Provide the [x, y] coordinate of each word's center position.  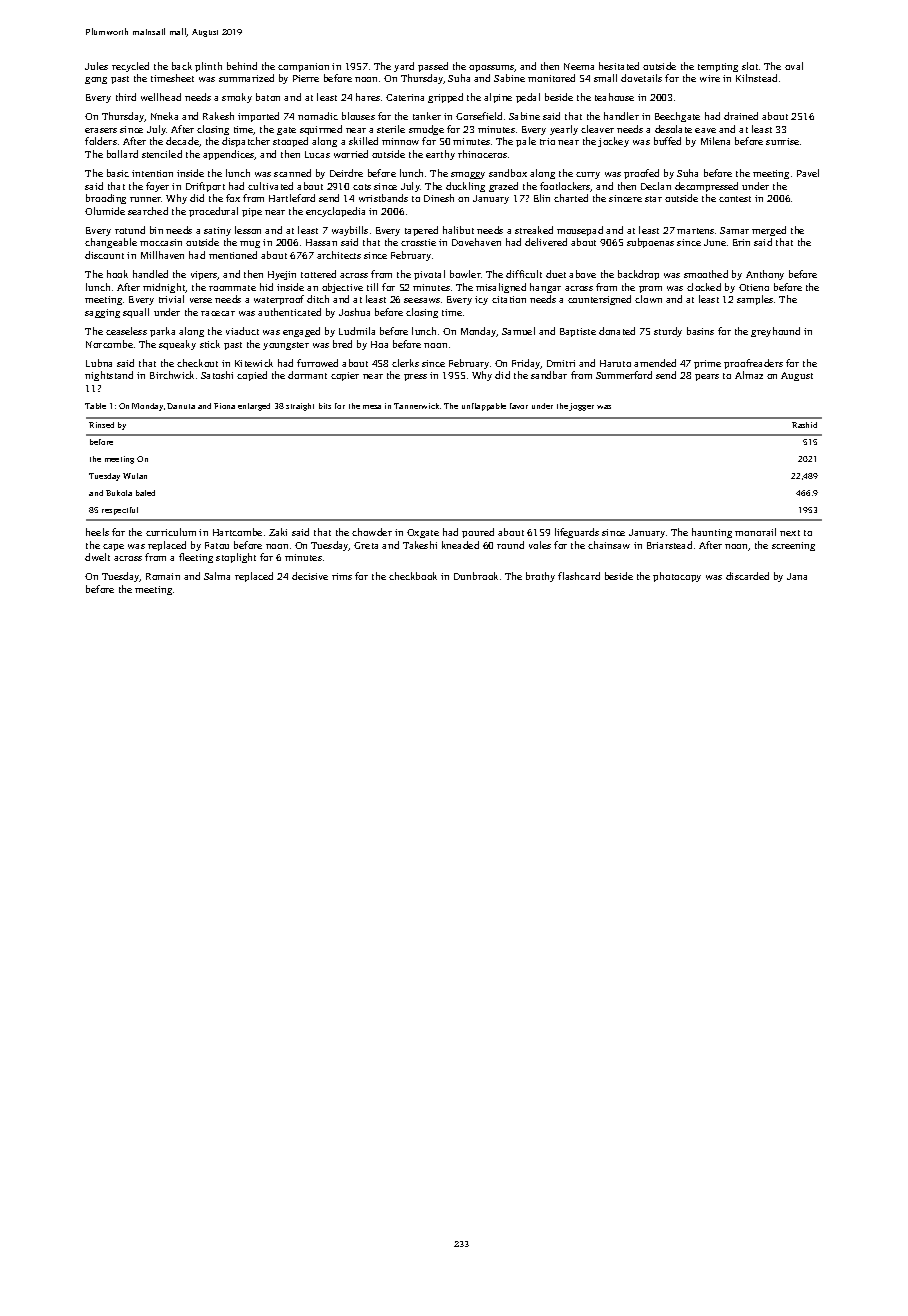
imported [258, 117]
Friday [526, 364]
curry [588, 175]
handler [621, 116]
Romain [163, 576]
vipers [204, 275]
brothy [540, 577]
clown [648, 299]
